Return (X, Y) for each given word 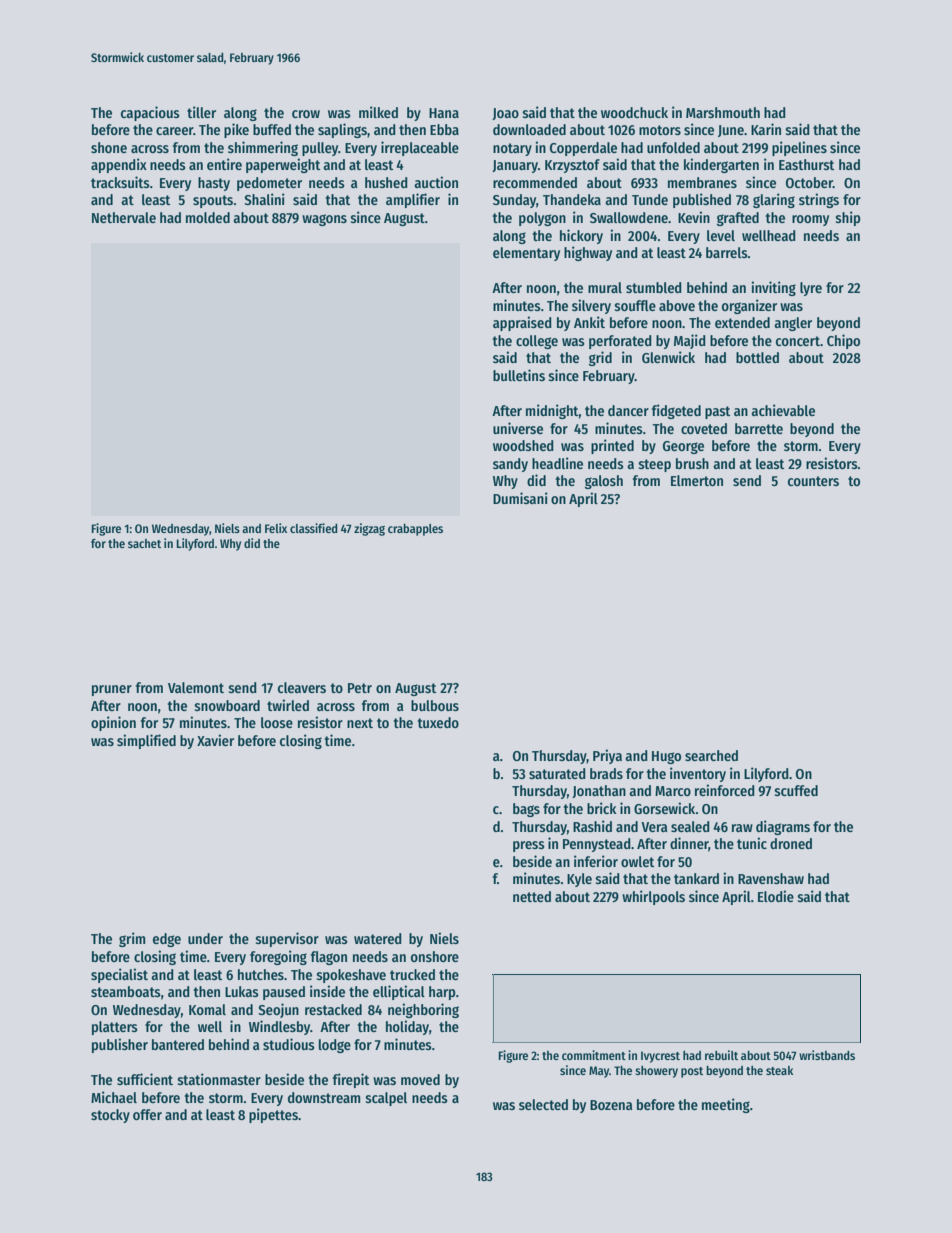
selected (543, 1104)
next (360, 723)
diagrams (783, 827)
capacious (150, 113)
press (529, 846)
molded (208, 217)
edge (167, 940)
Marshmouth (723, 112)
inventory (698, 774)
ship (848, 218)
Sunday (514, 201)
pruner (112, 690)
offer (147, 1114)
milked (378, 112)
